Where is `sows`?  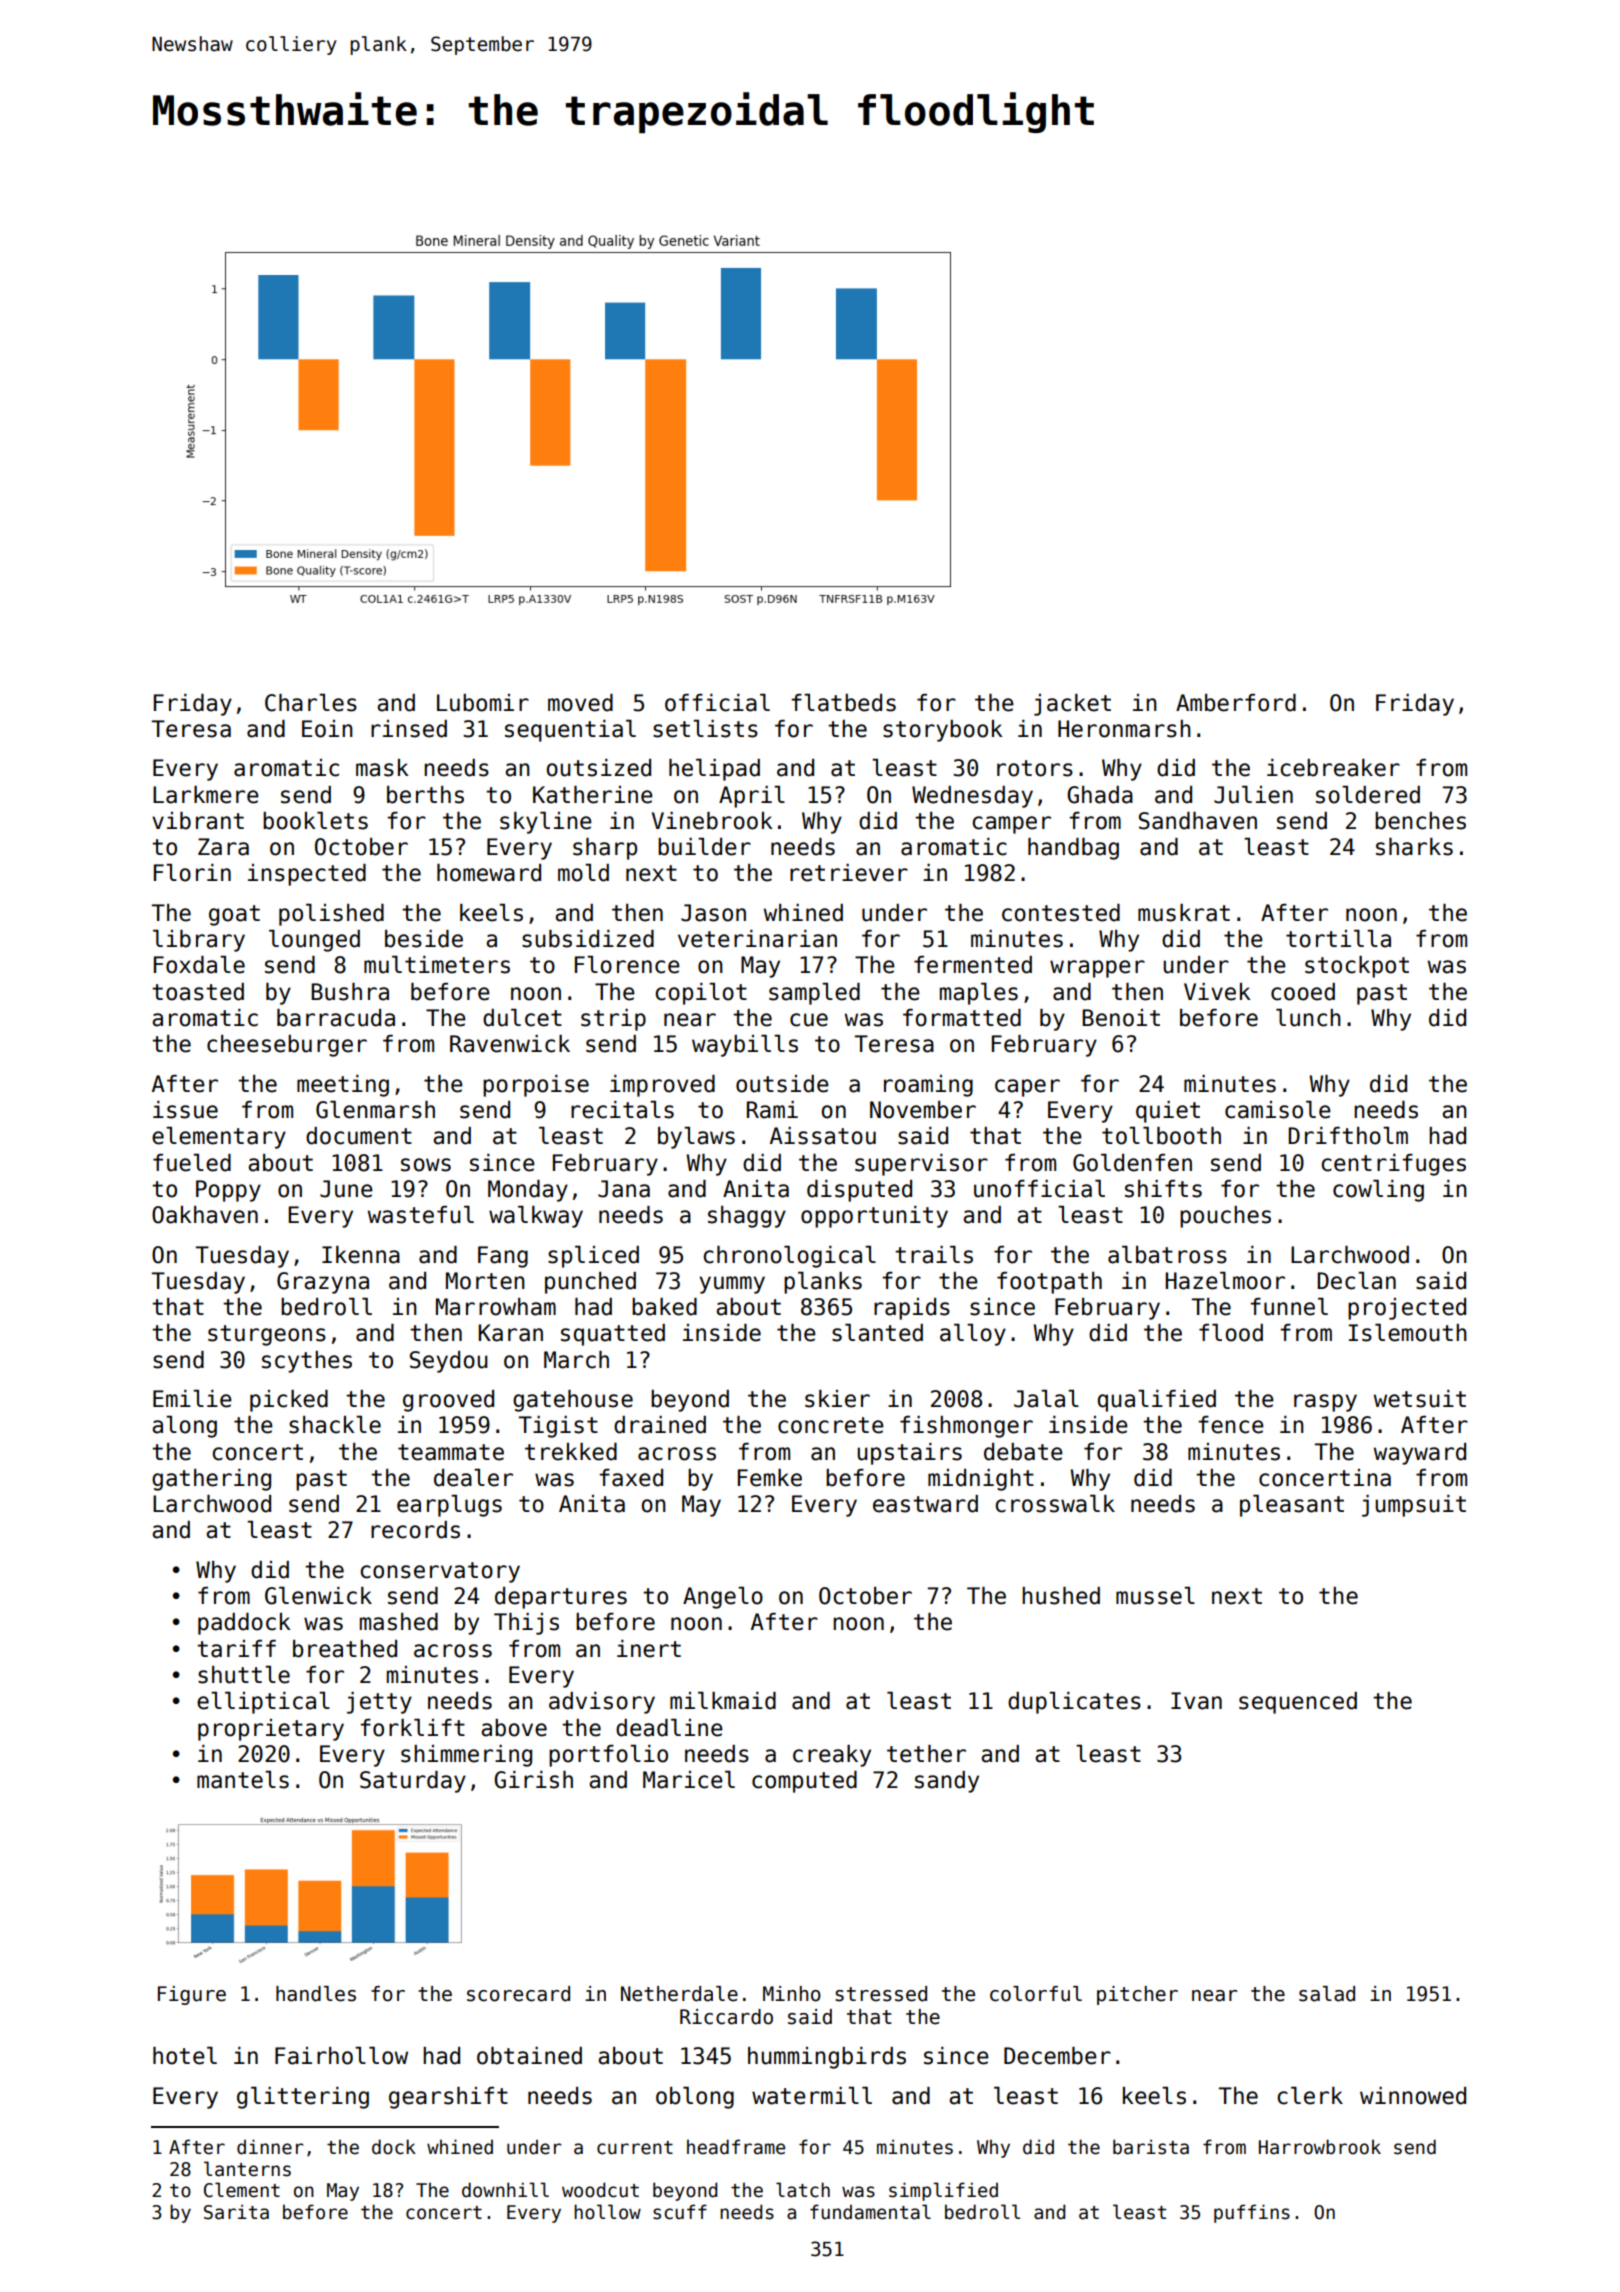 sows is located at coordinates (426, 1165).
